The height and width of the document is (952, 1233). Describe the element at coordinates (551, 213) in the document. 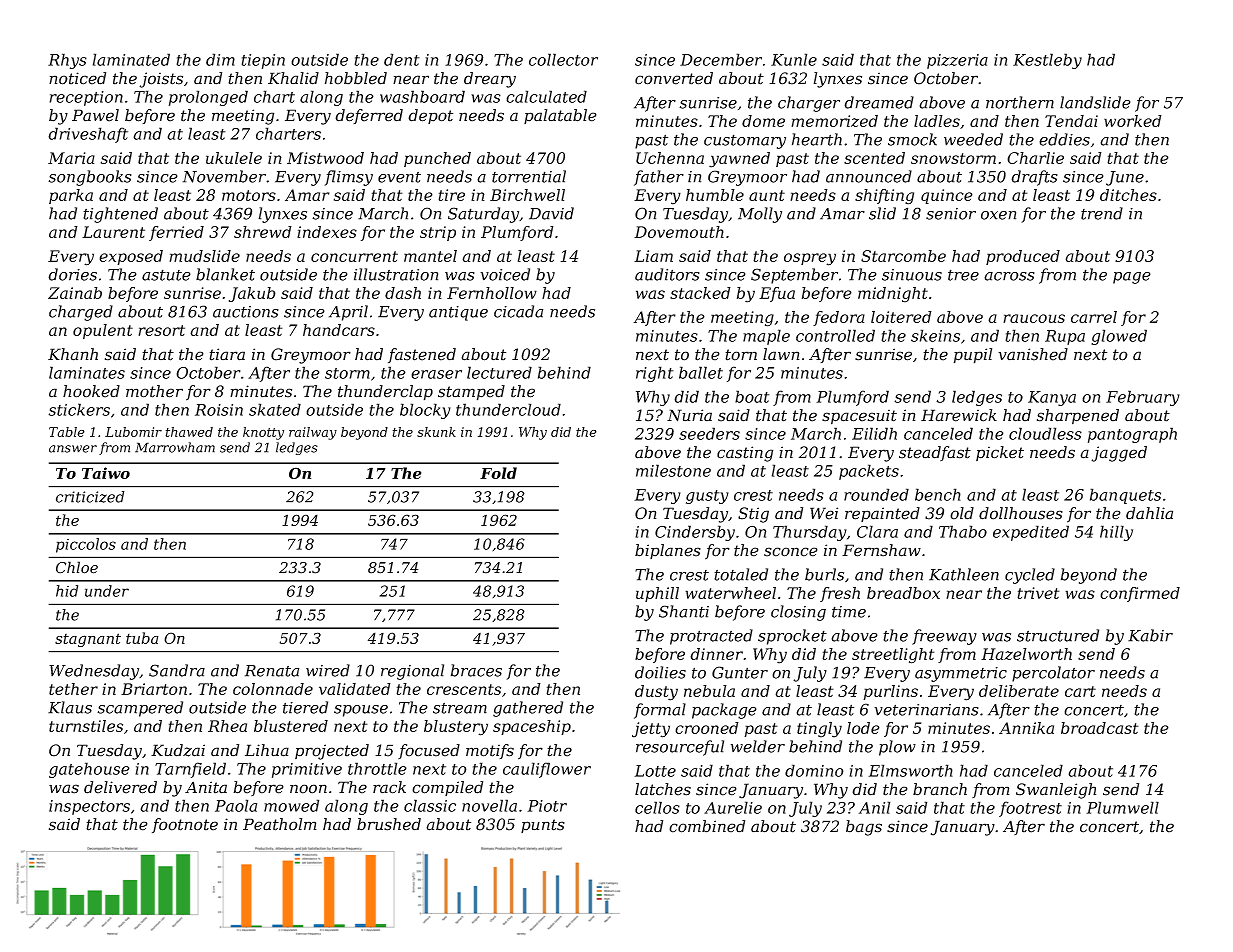

I see `David` at that location.
